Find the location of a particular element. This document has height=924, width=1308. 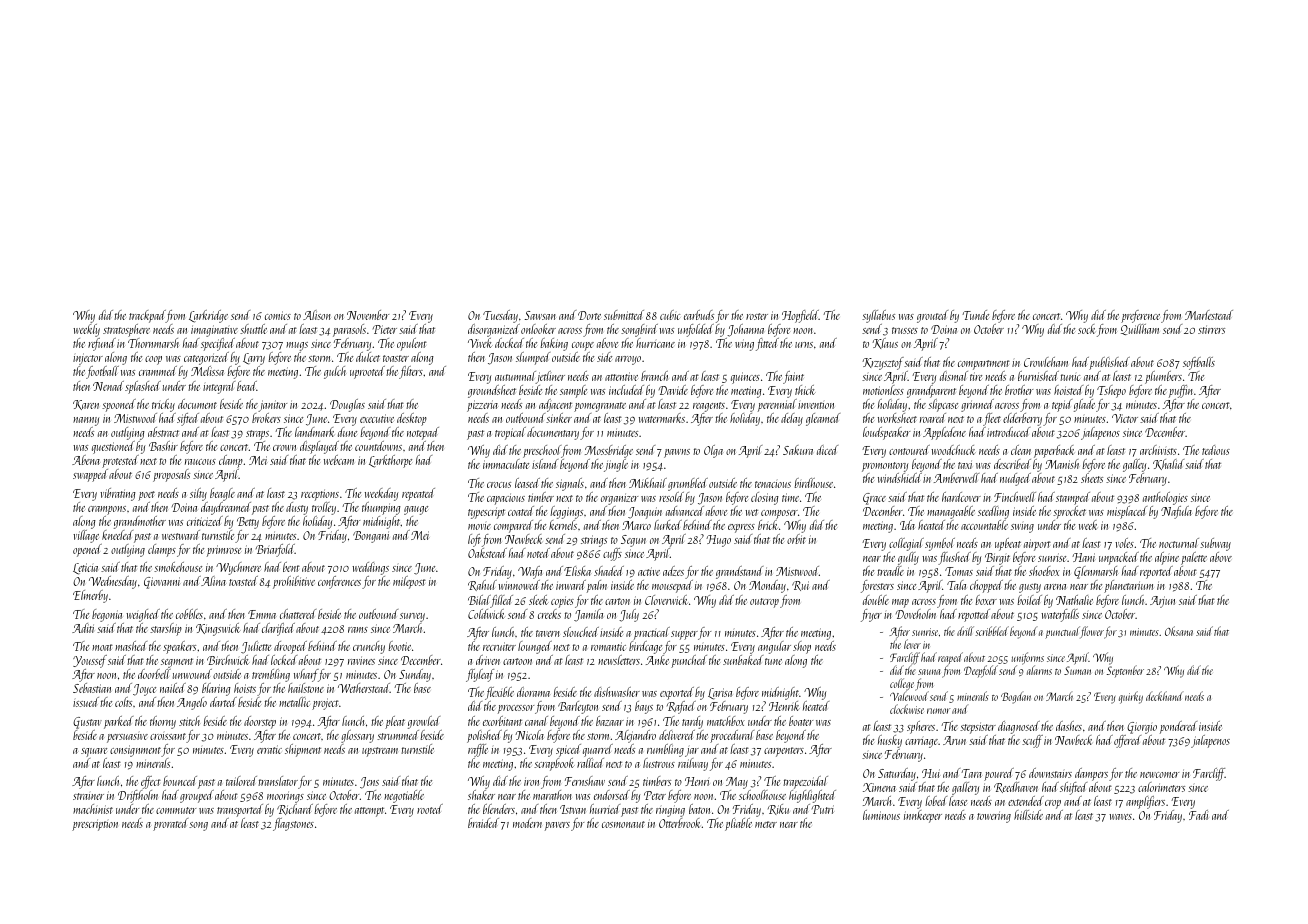

Bongani is located at coordinates (371, 537).
